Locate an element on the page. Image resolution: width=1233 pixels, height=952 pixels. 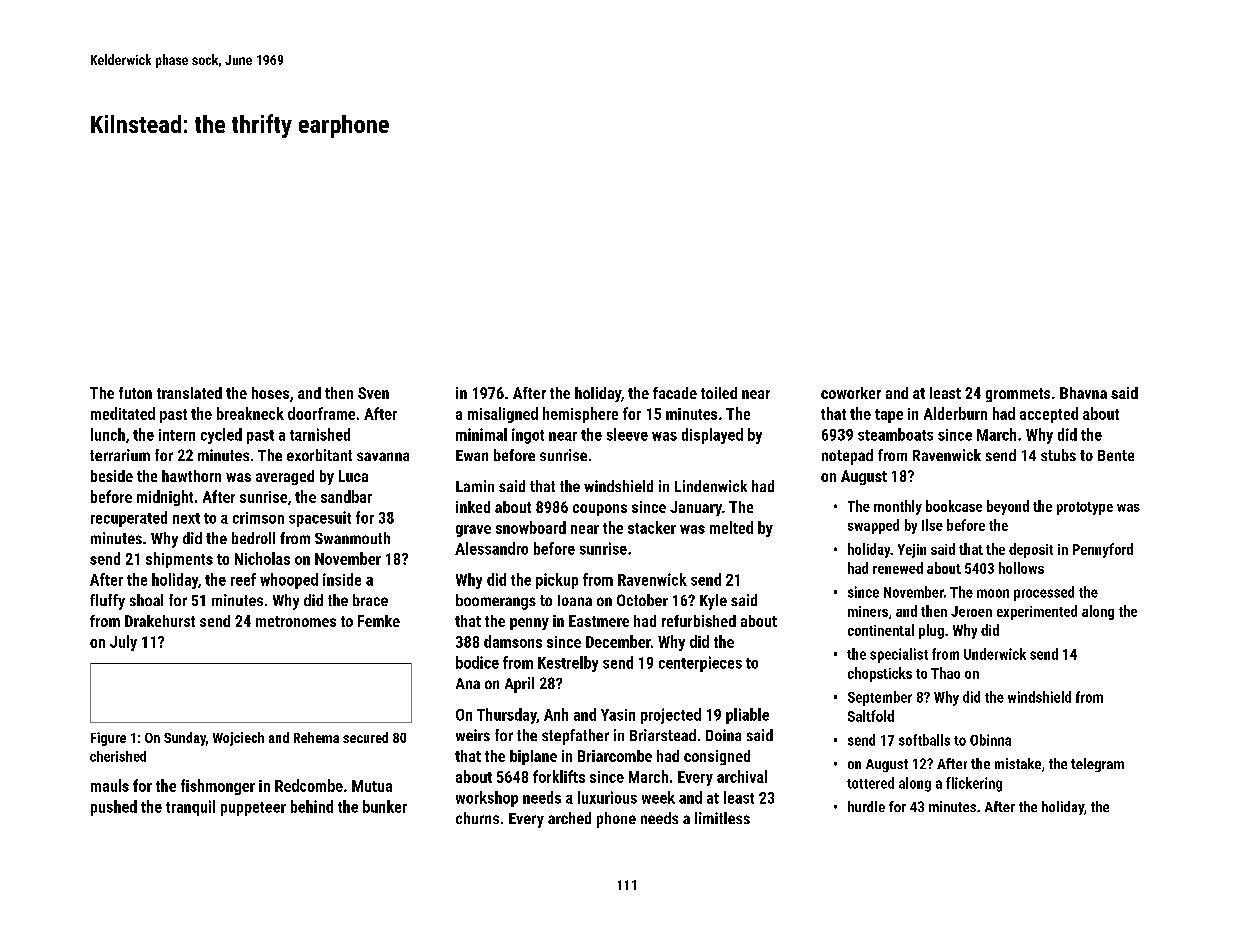
fluffy is located at coordinates (107, 602).
